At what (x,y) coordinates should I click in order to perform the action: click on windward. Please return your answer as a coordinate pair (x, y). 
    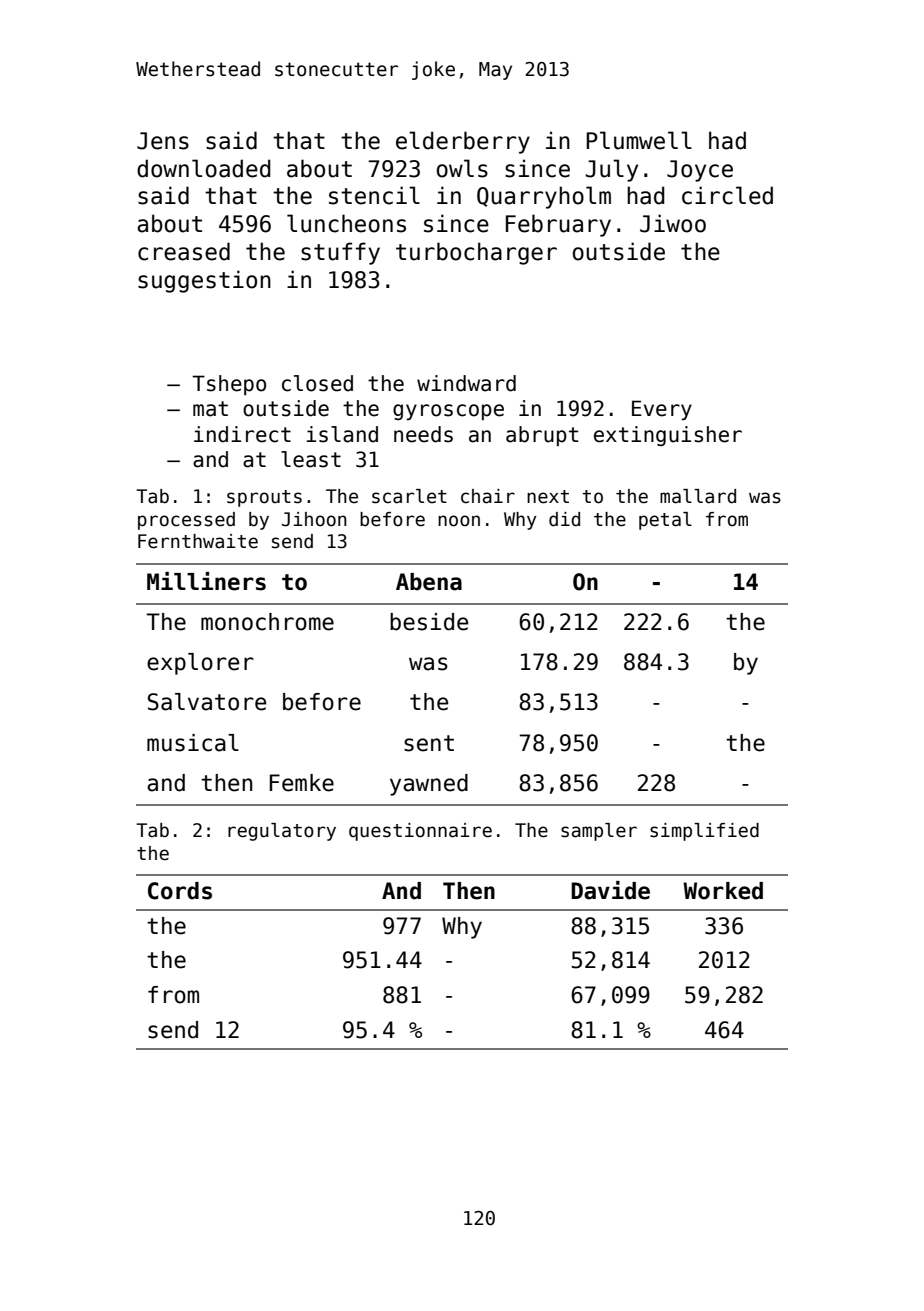
    Looking at the image, I should click on (466, 383).
